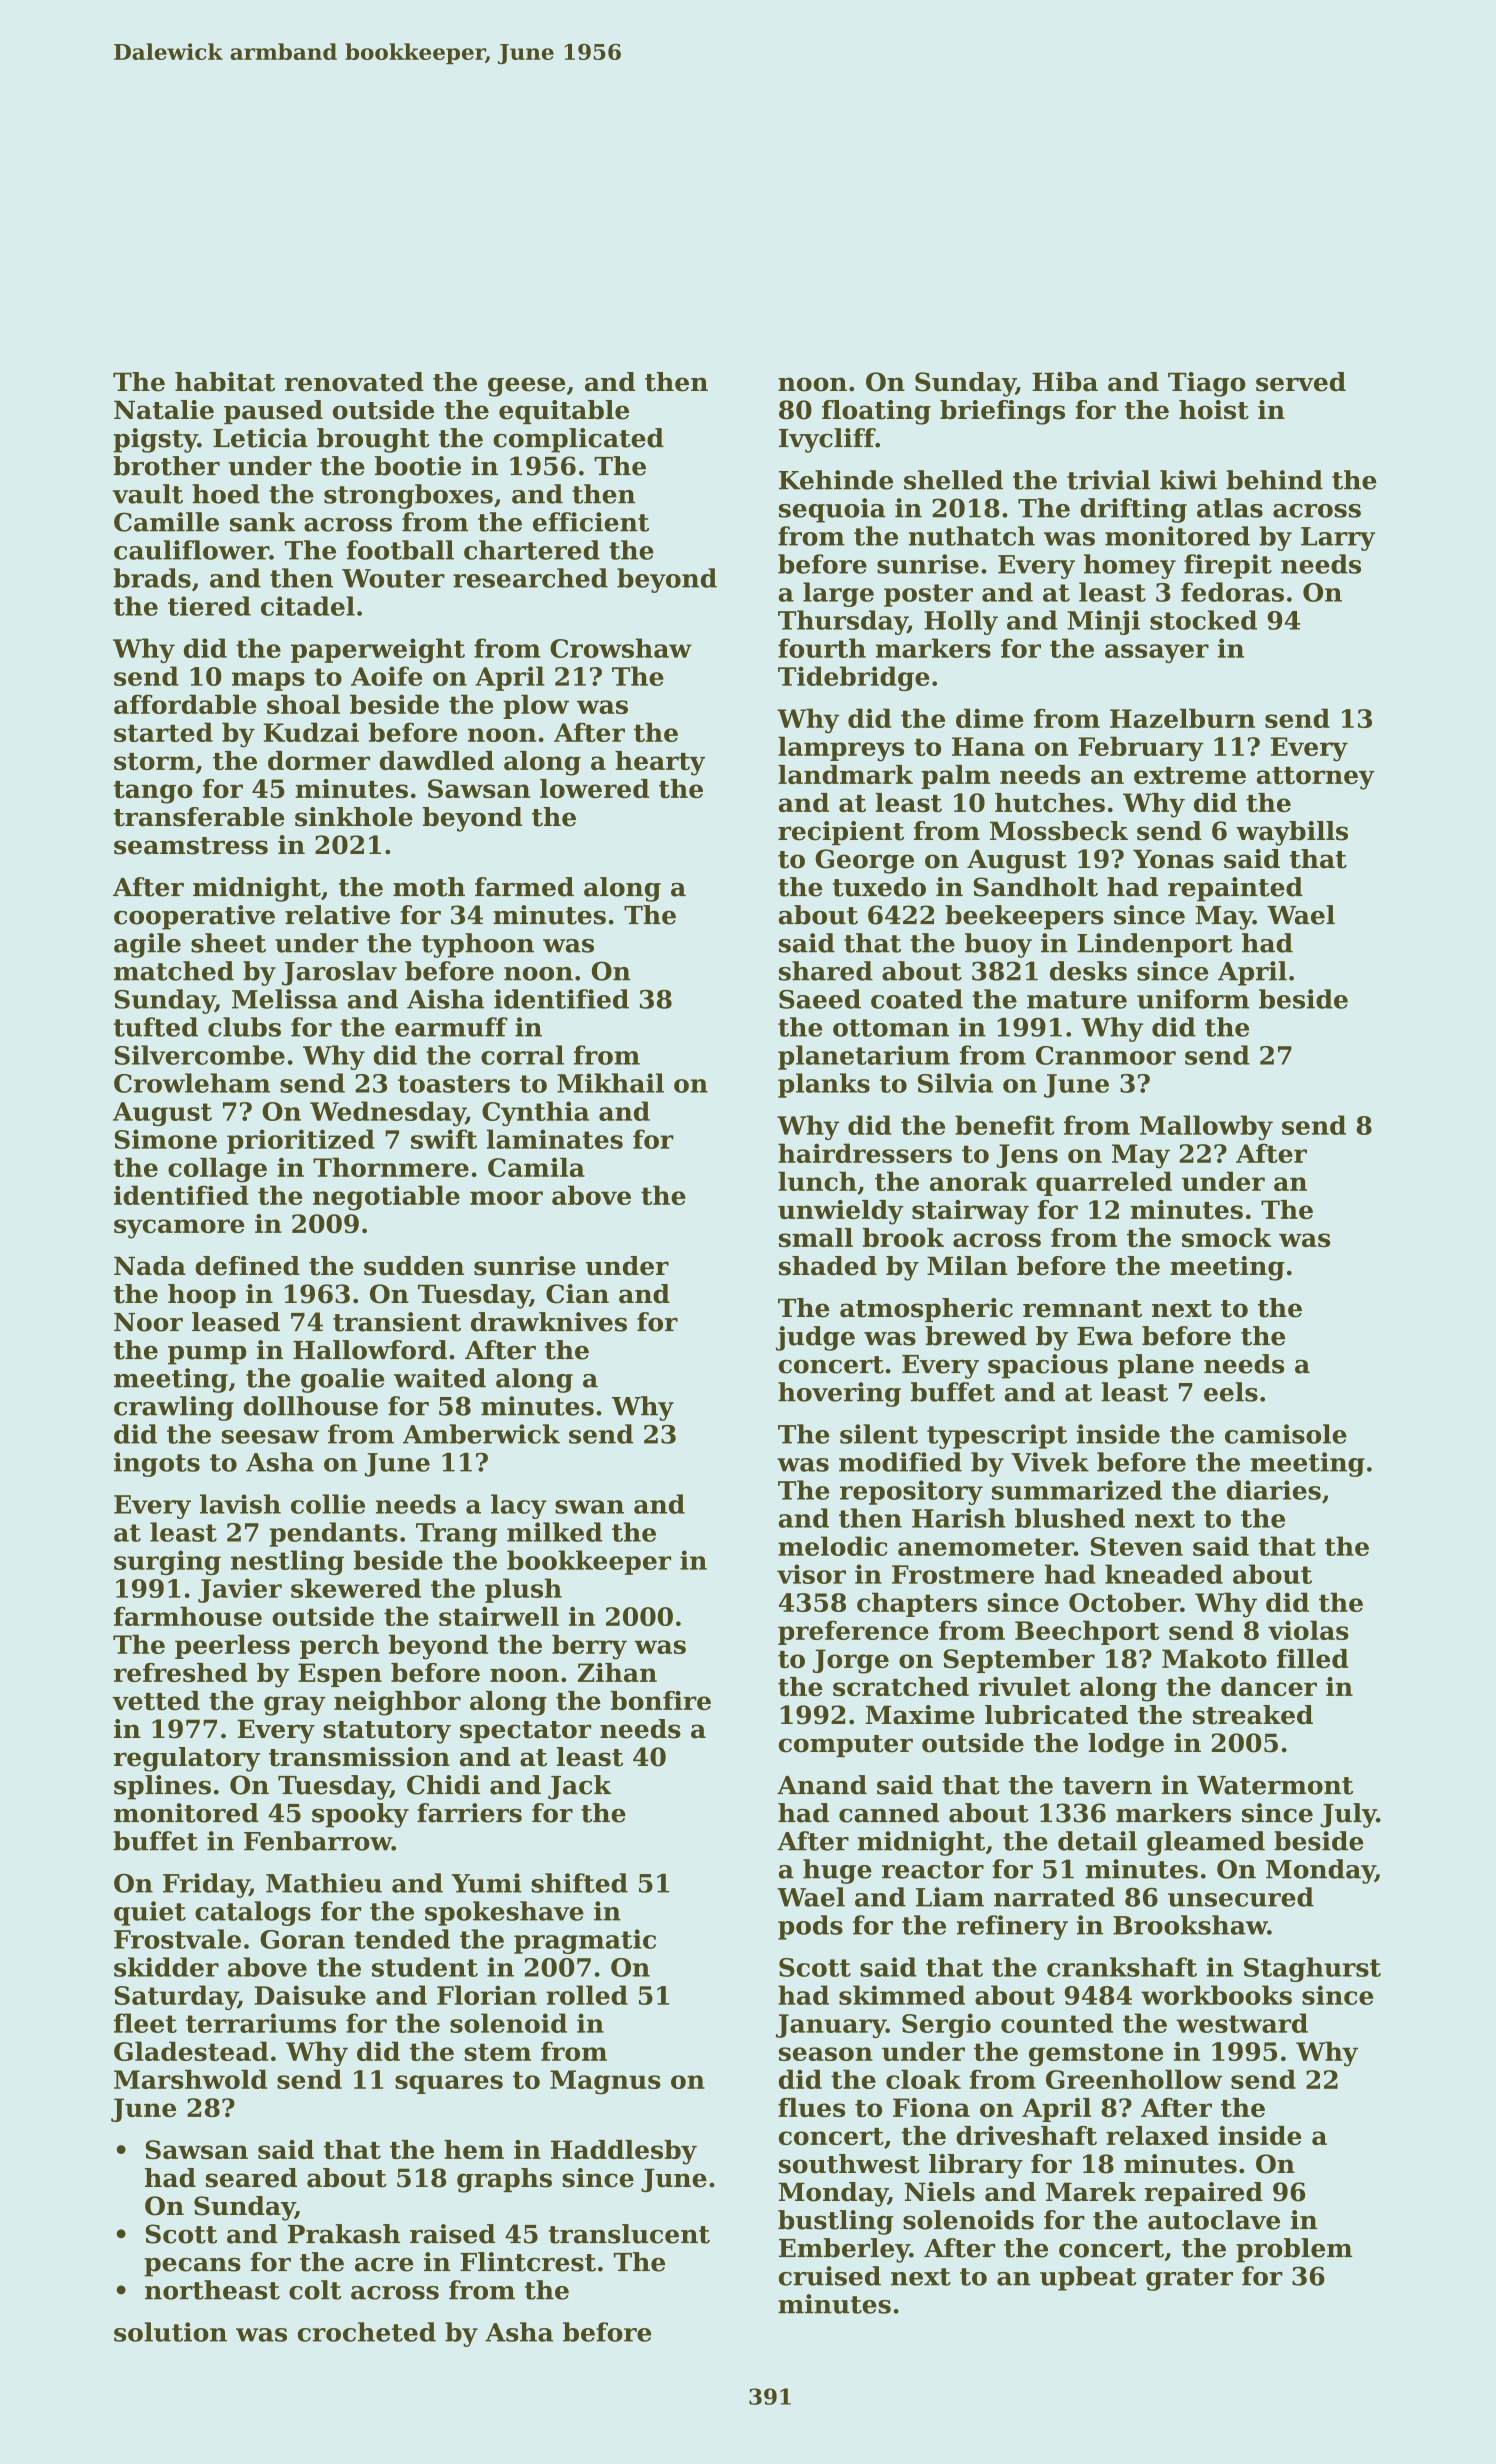  Describe the element at coordinates (621, 648) in the screenshot. I see `Crowshaw` at that location.
